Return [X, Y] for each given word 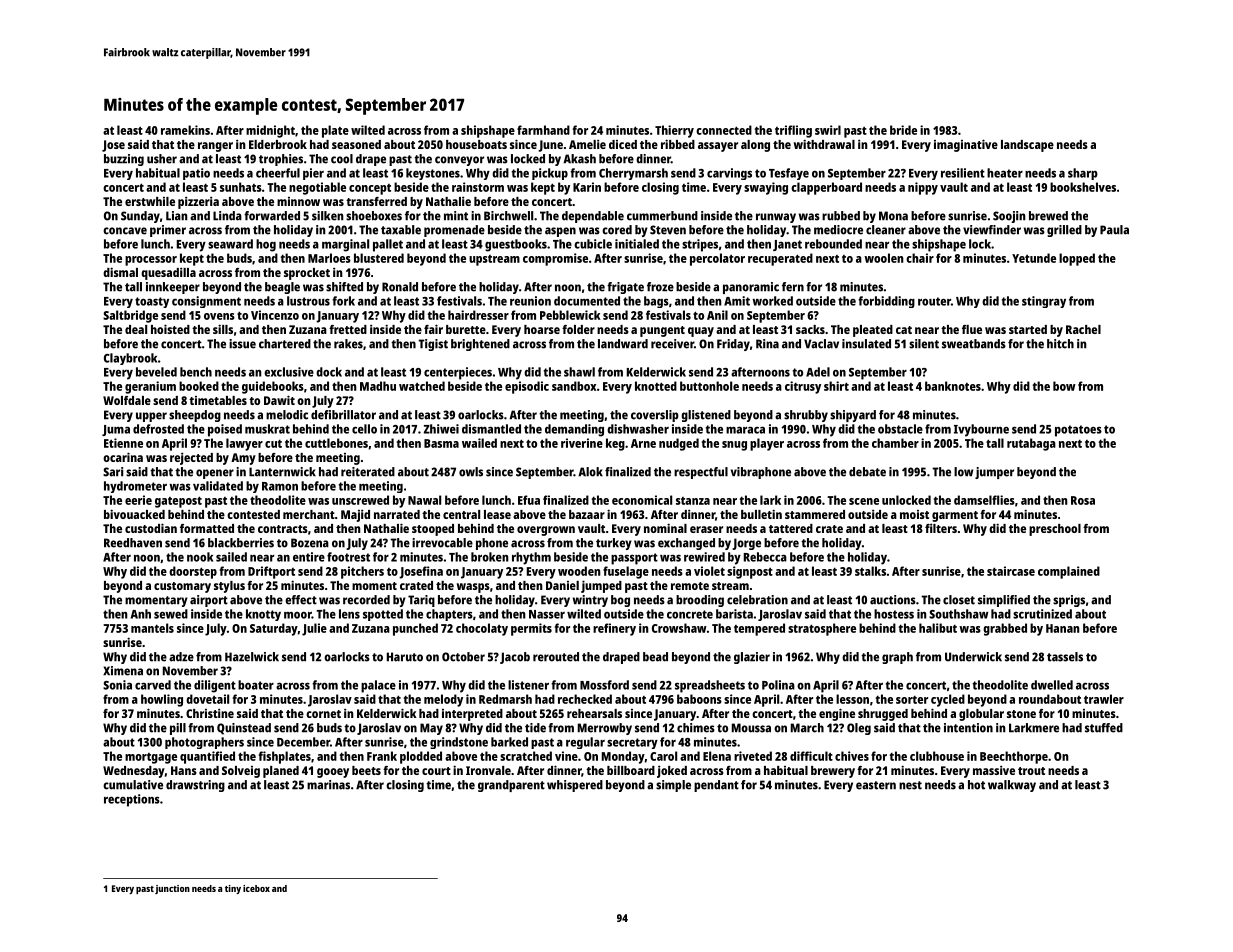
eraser [706, 529]
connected [724, 130]
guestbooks [516, 245]
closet [959, 600]
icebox [256, 888]
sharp [1083, 174]
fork [343, 301]
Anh [141, 614]
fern [793, 287]
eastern [876, 785]
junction [172, 889]
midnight [270, 131]
